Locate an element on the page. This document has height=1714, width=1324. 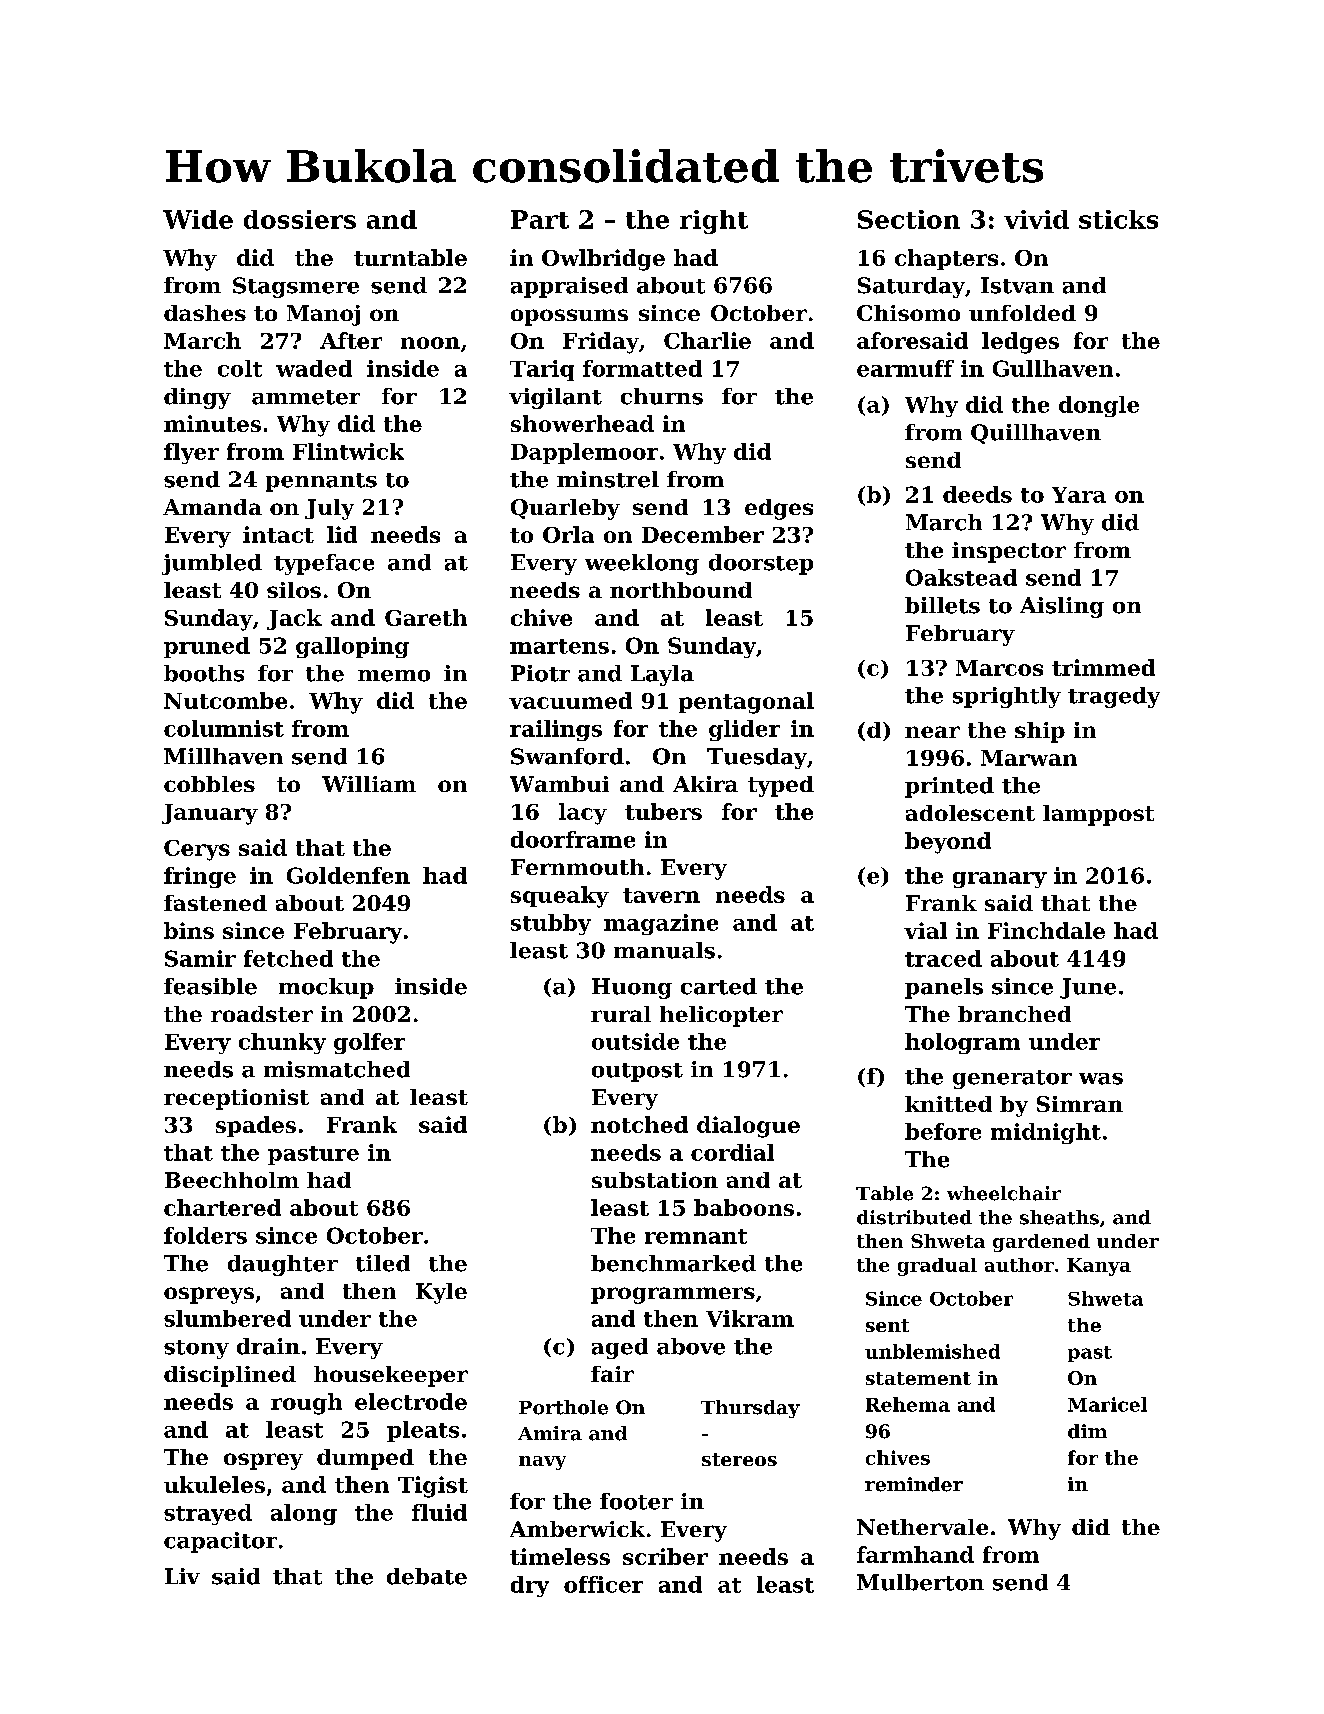
disciplined is located at coordinates (230, 1376).
